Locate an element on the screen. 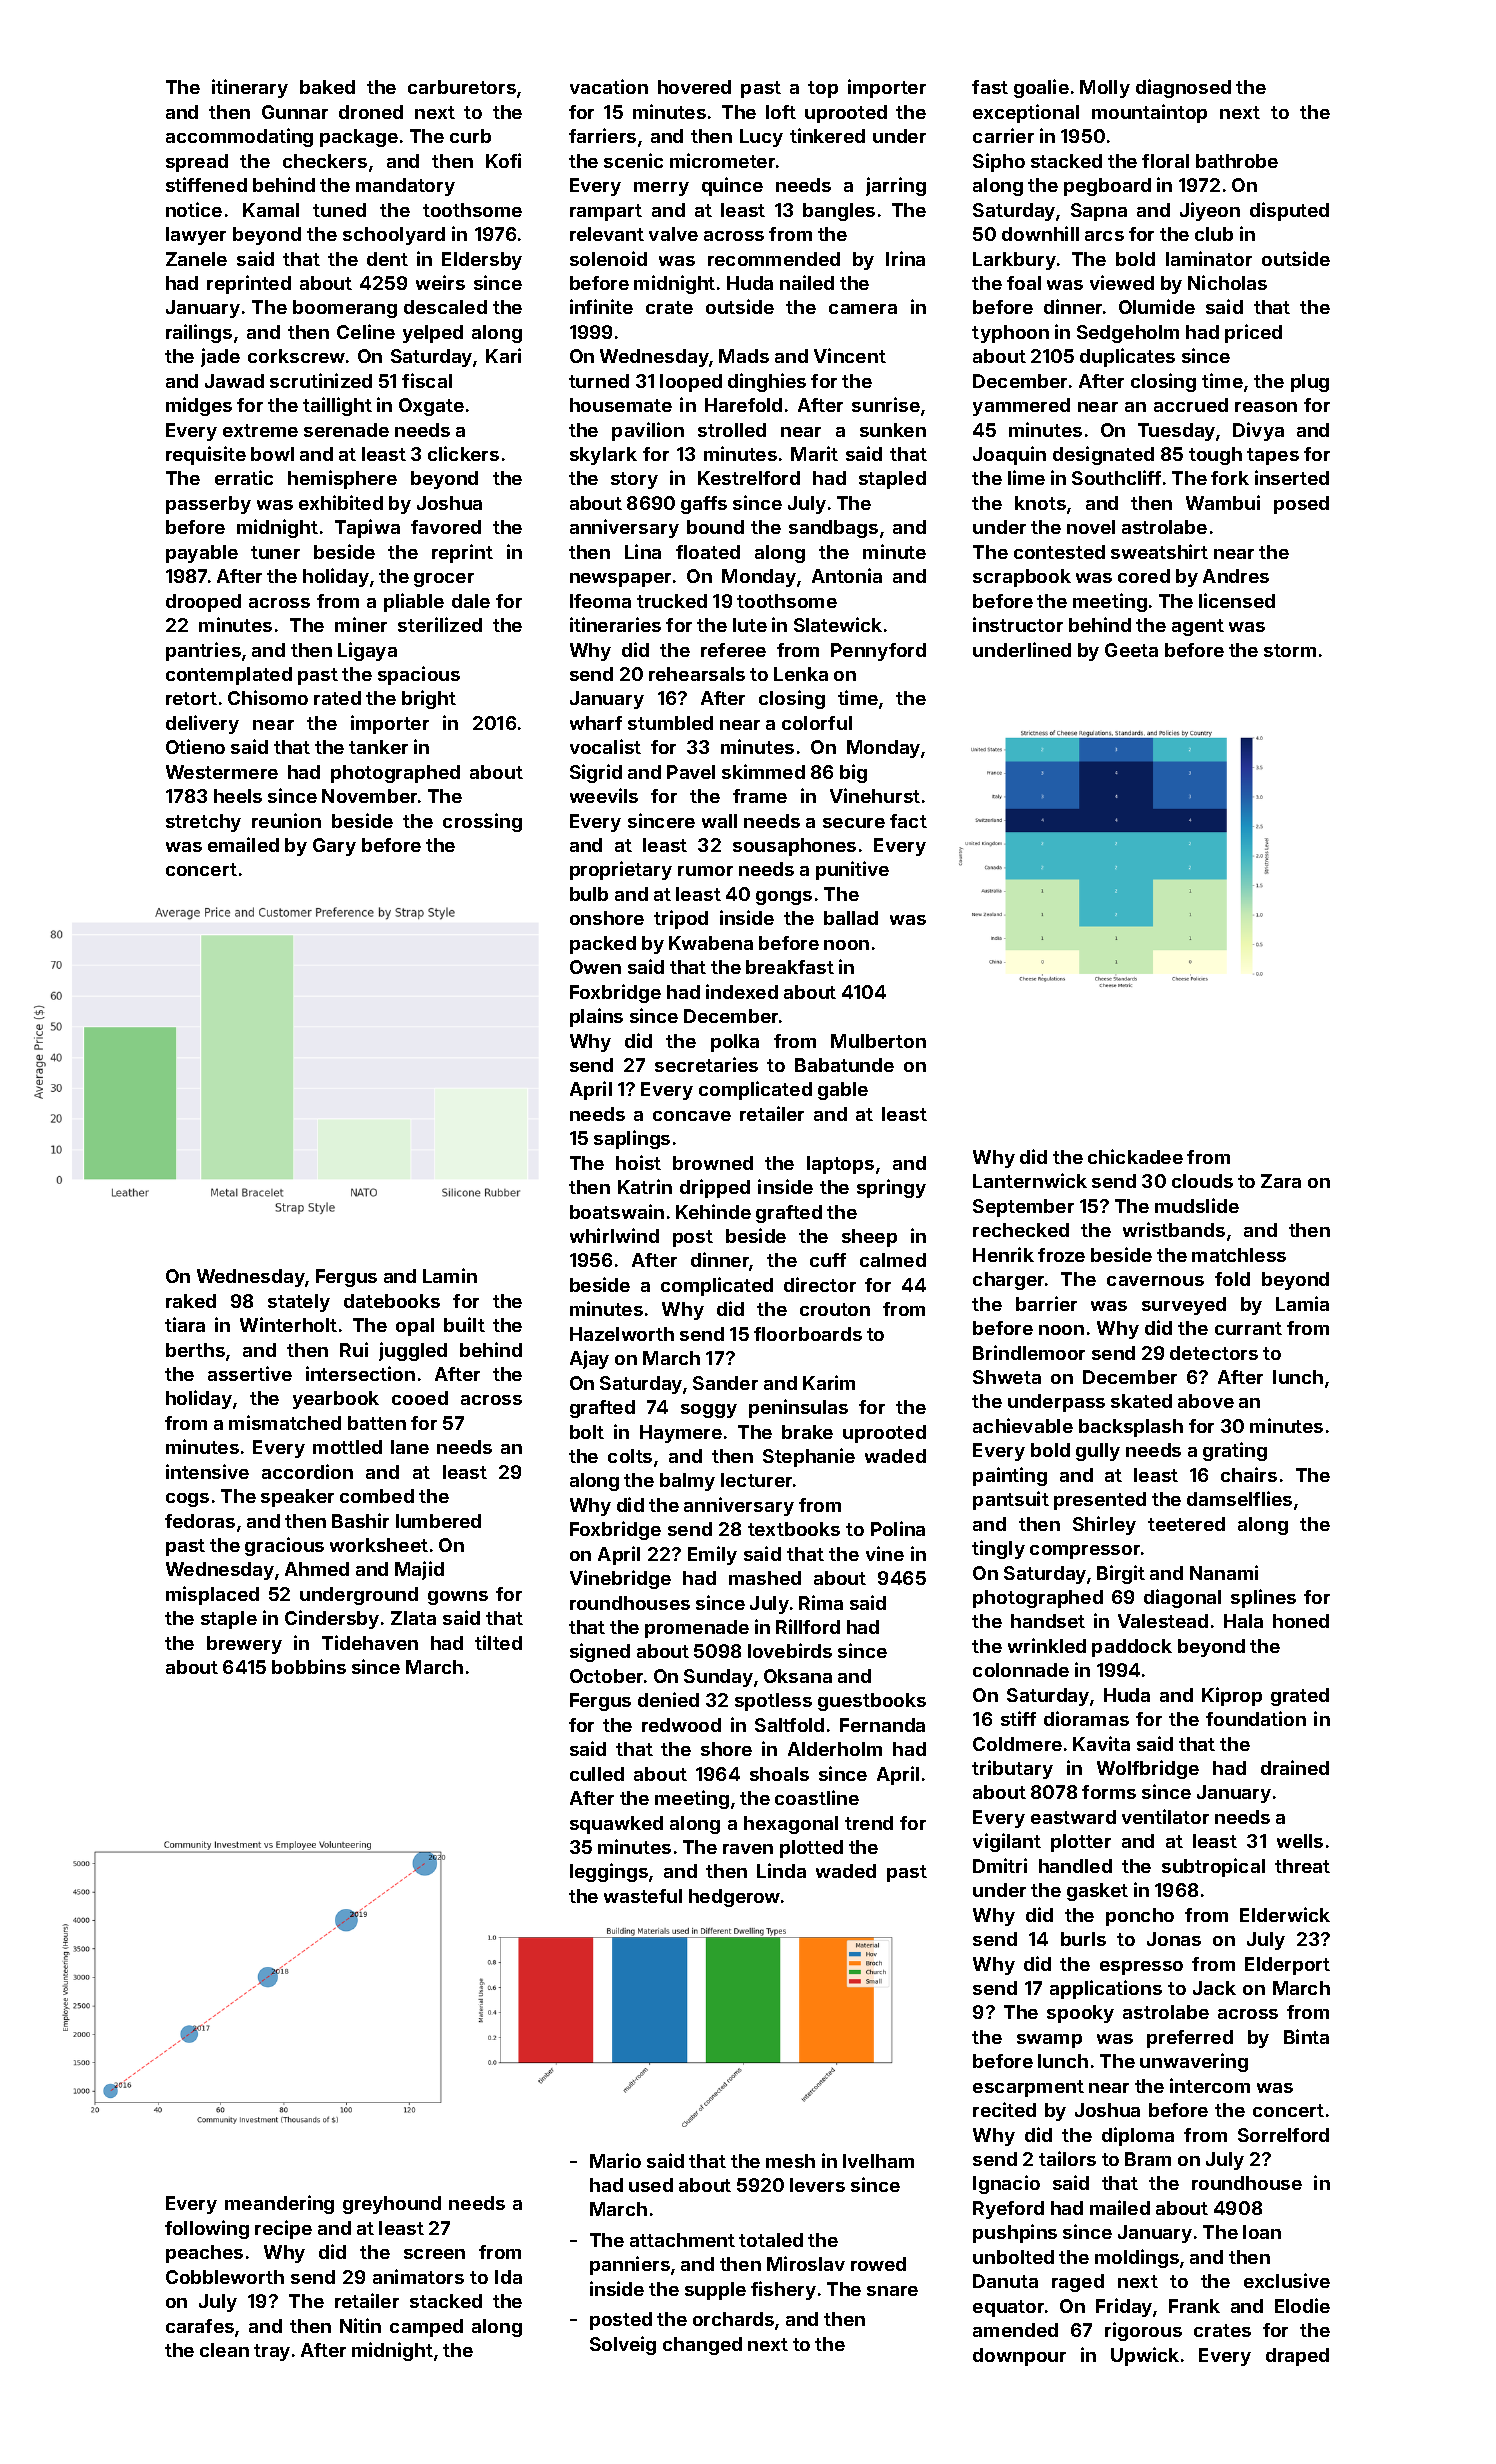 The image size is (1496, 2464). camped is located at coordinates (426, 2328).
